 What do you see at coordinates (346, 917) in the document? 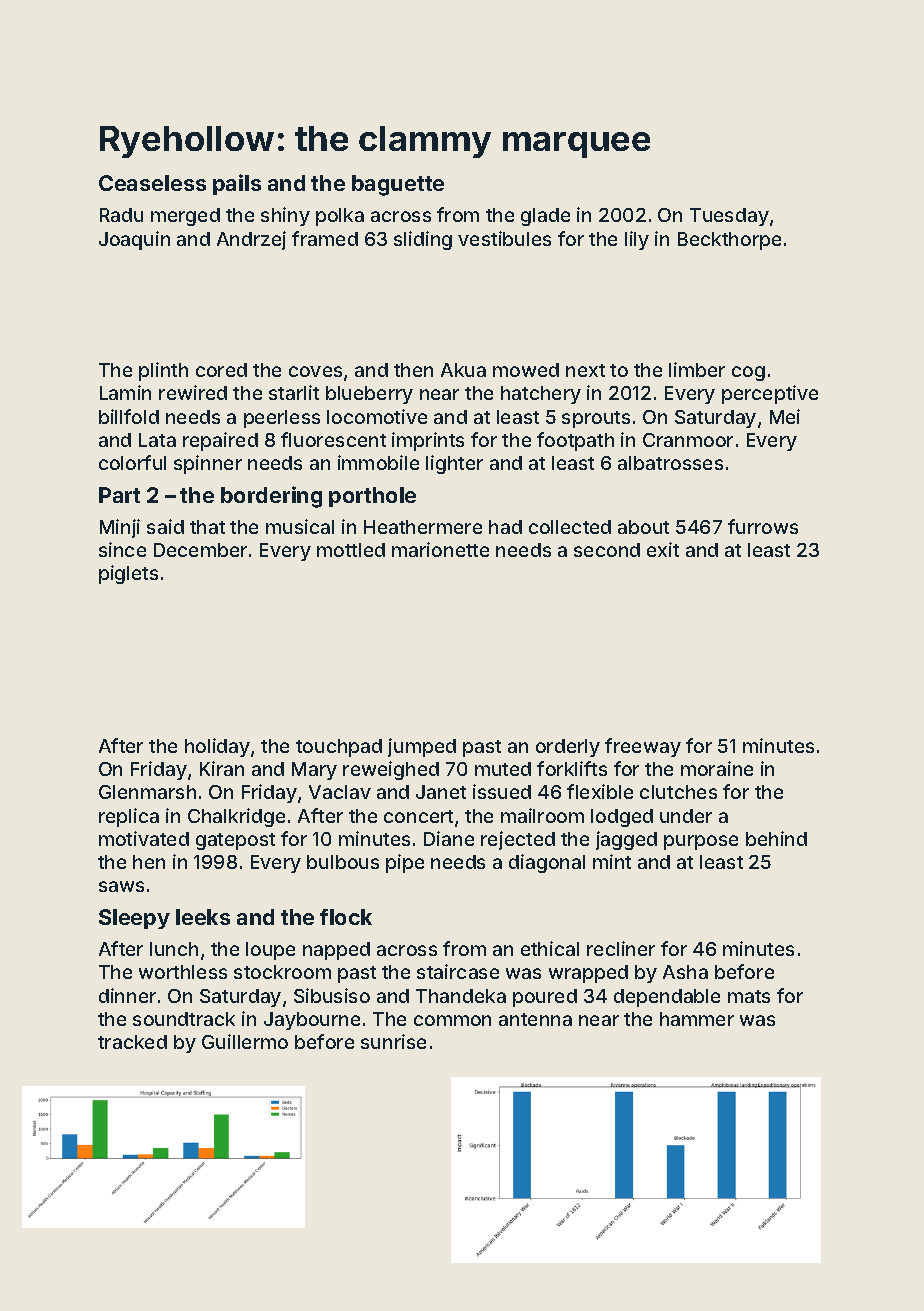
I see `flock` at bounding box center [346, 917].
